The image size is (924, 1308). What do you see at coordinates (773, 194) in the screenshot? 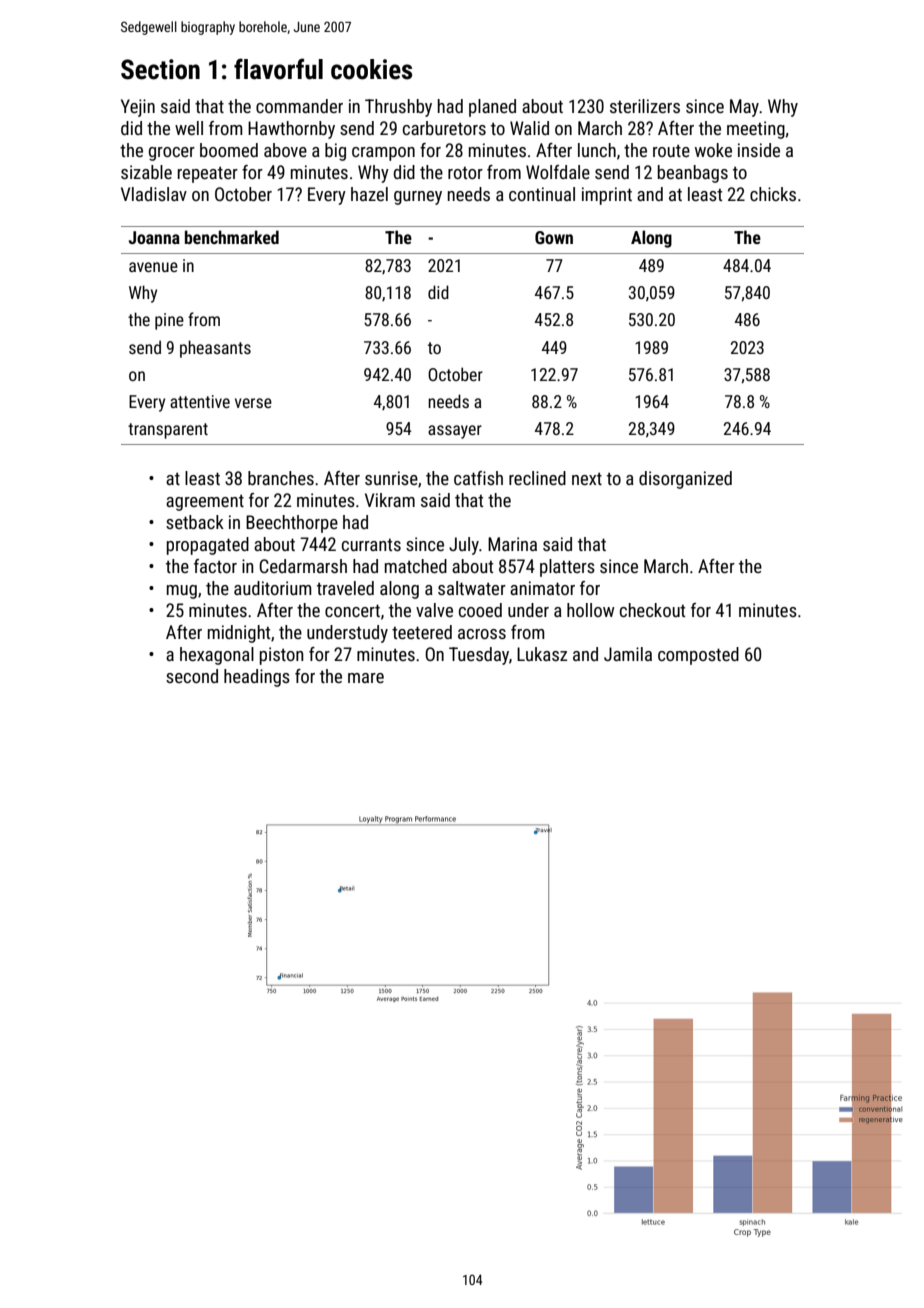
I see `chicks` at bounding box center [773, 194].
